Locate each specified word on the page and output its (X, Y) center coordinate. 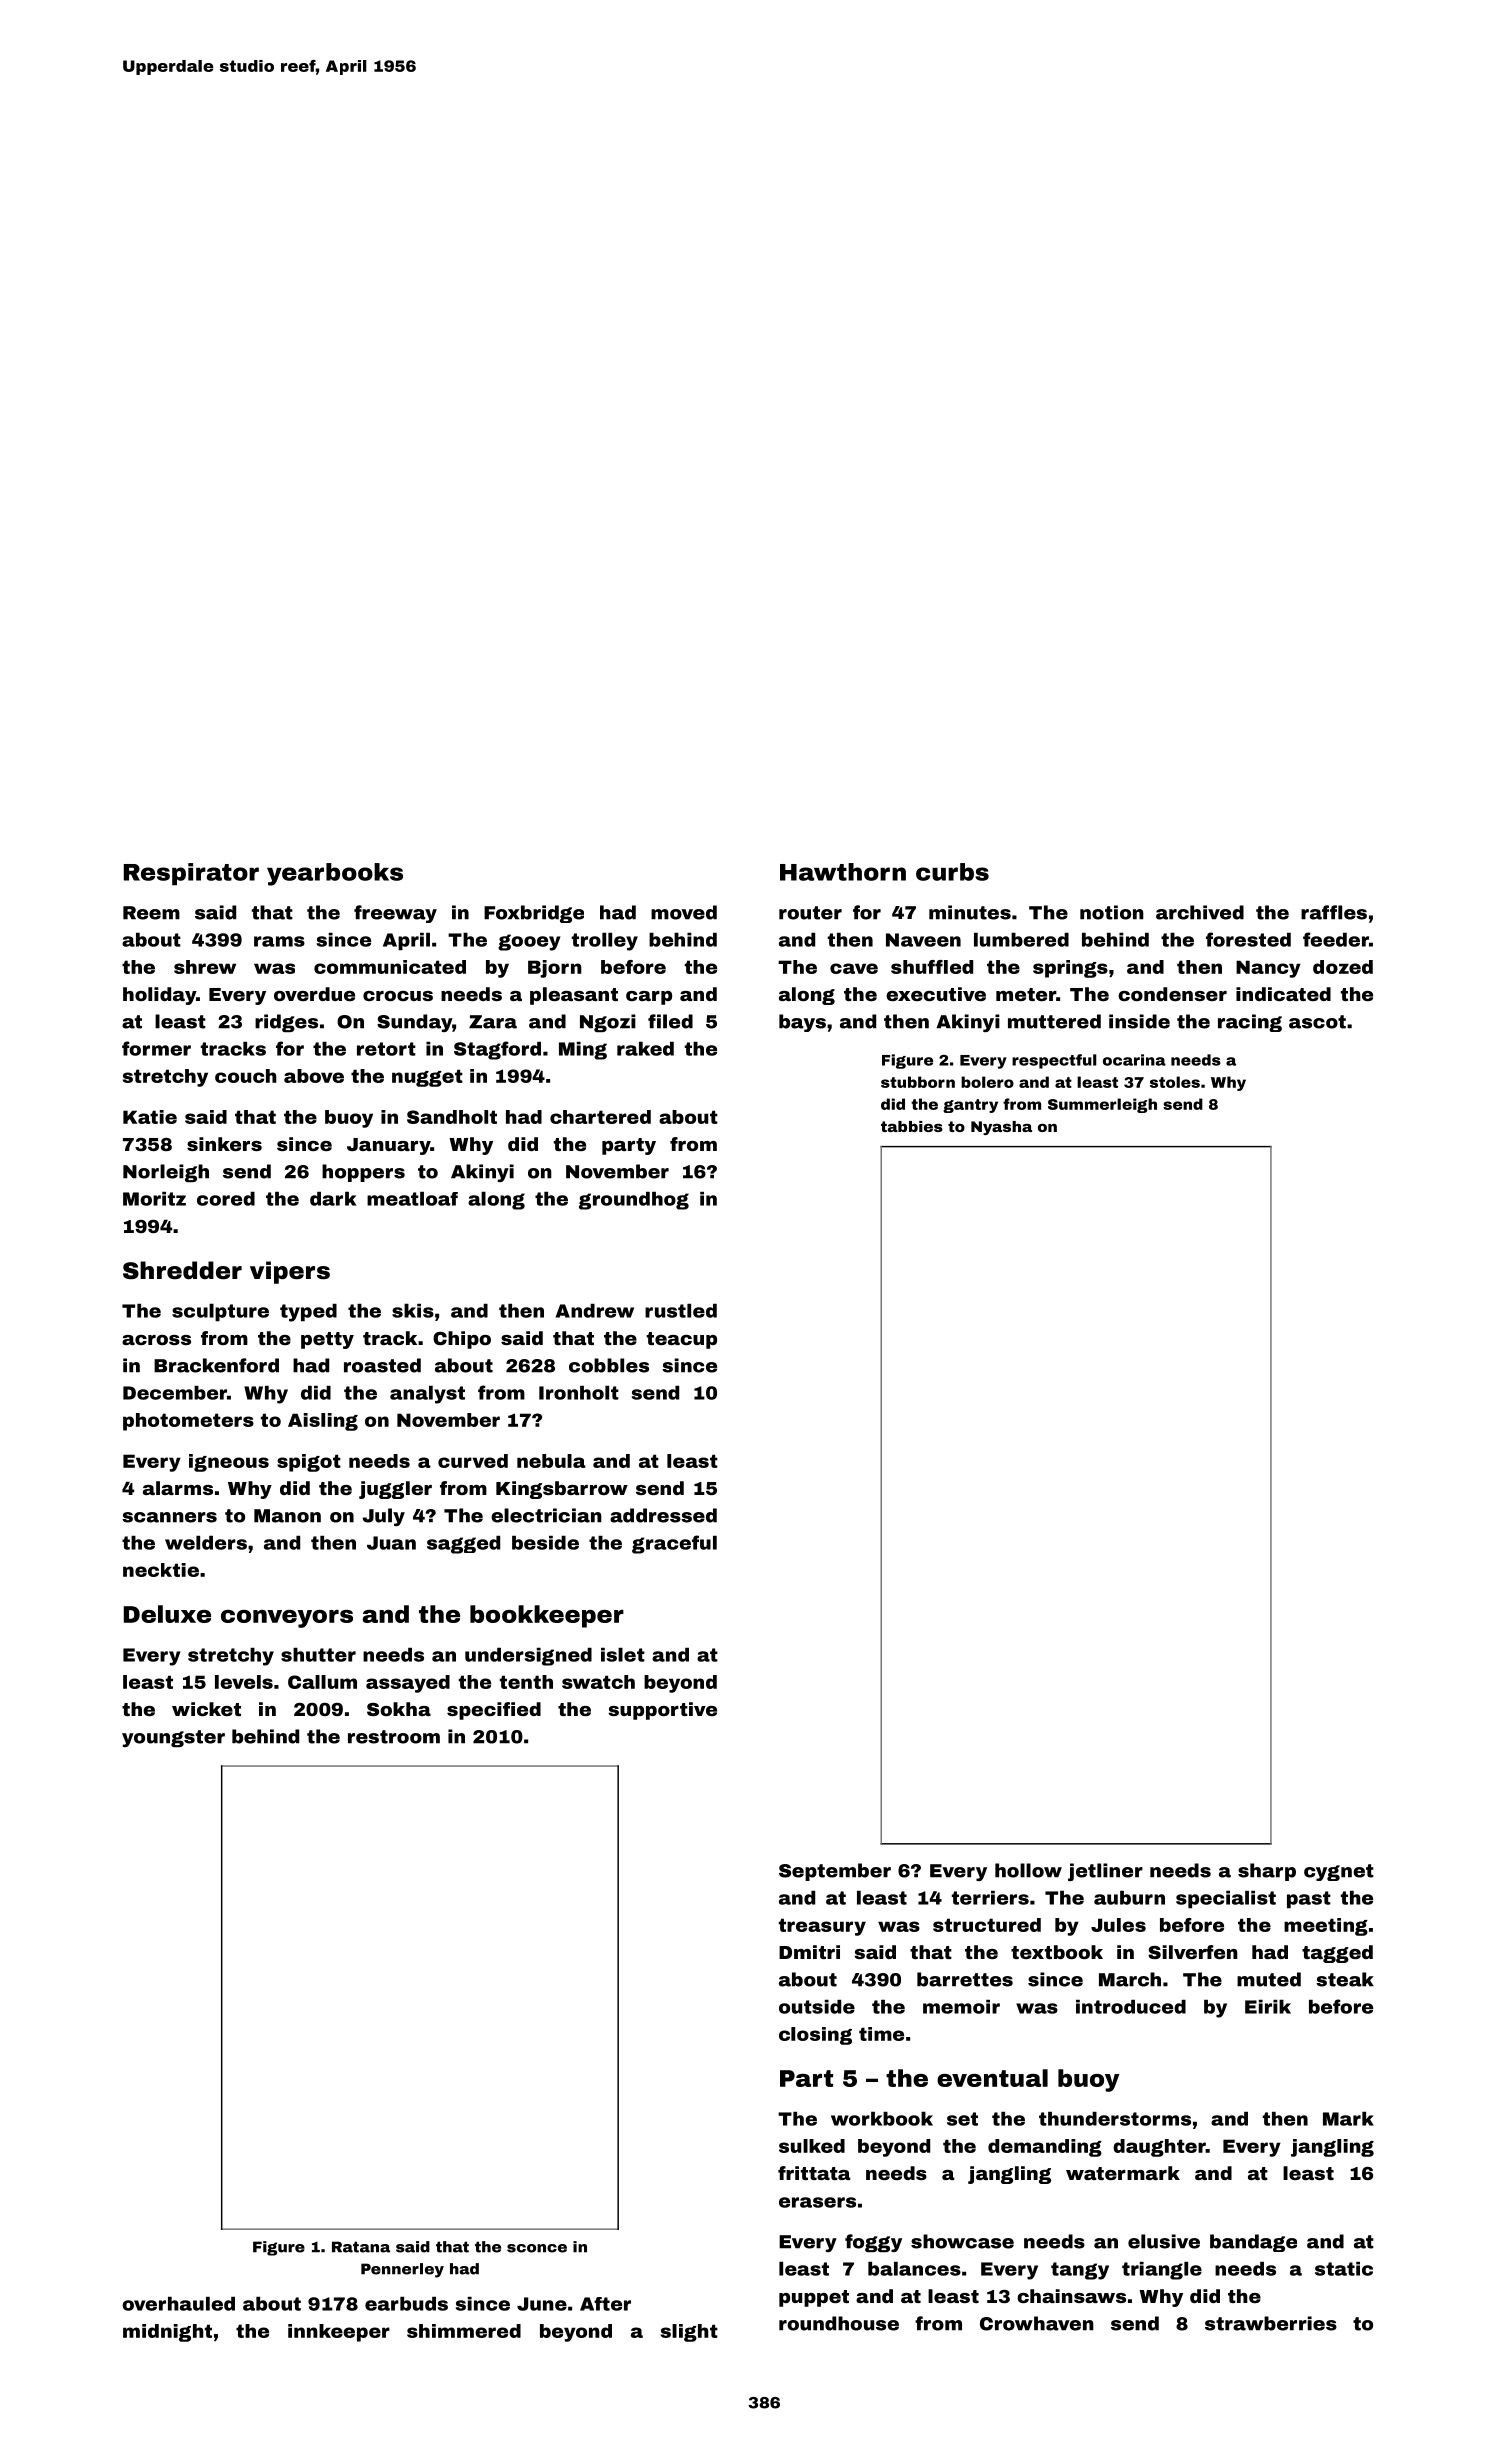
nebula (551, 1461)
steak (1345, 1979)
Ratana (361, 2247)
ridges (286, 1023)
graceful (674, 1544)
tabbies (912, 1126)
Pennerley (402, 2270)
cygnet (1339, 1872)
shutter (318, 1655)
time (881, 2034)
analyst (427, 1395)
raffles (1334, 912)
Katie (150, 1117)
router (810, 913)
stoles (1175, 1082)
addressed (663, 1515)
